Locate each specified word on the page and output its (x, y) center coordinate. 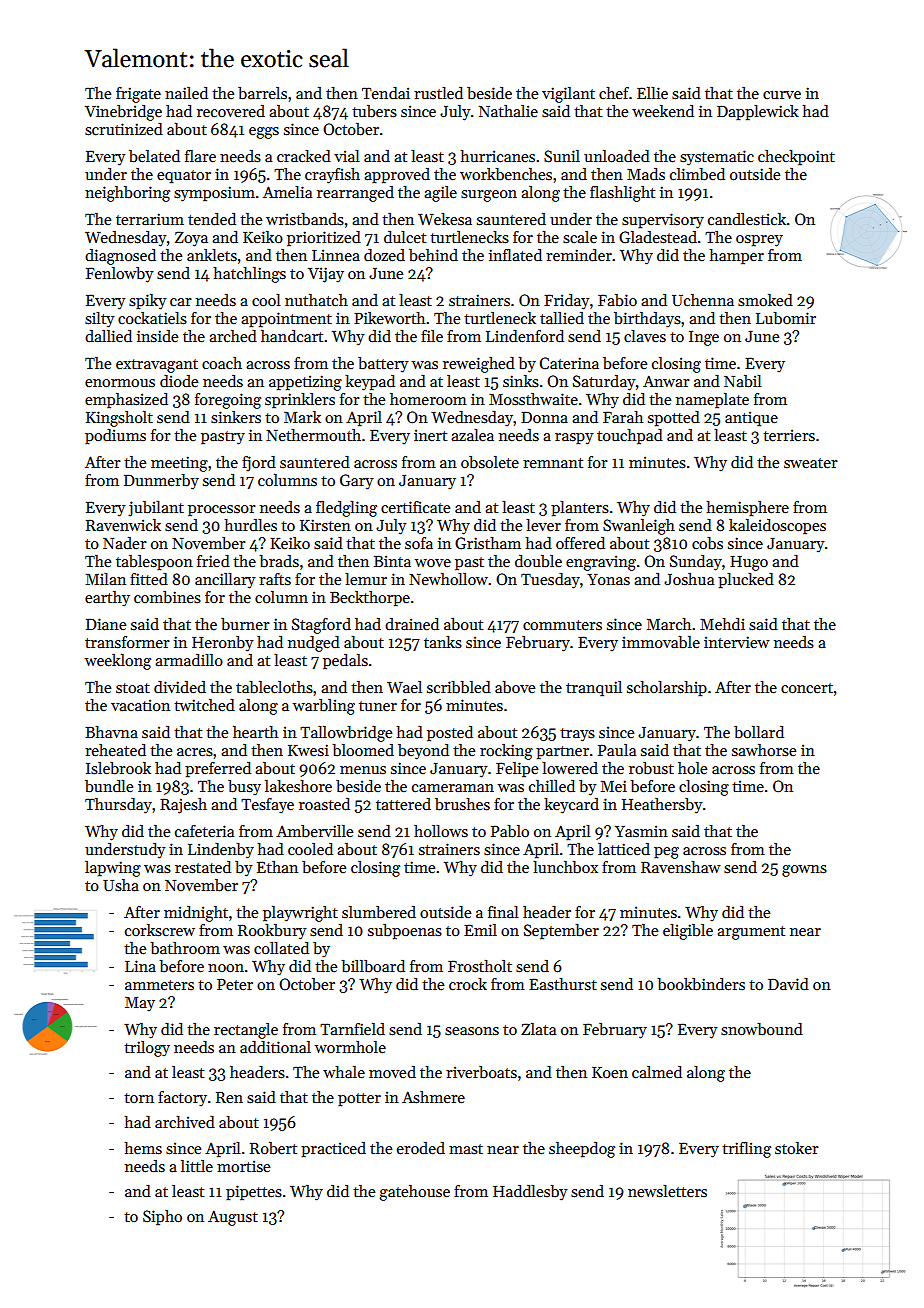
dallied (108, 336)
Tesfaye (267, 806)
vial (347, 156)
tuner (378, 706)
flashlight (622, 194)
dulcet (405, 237)
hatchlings (249, 275)
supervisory (663, 221)
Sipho (162, 1218)
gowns (804, 871)
